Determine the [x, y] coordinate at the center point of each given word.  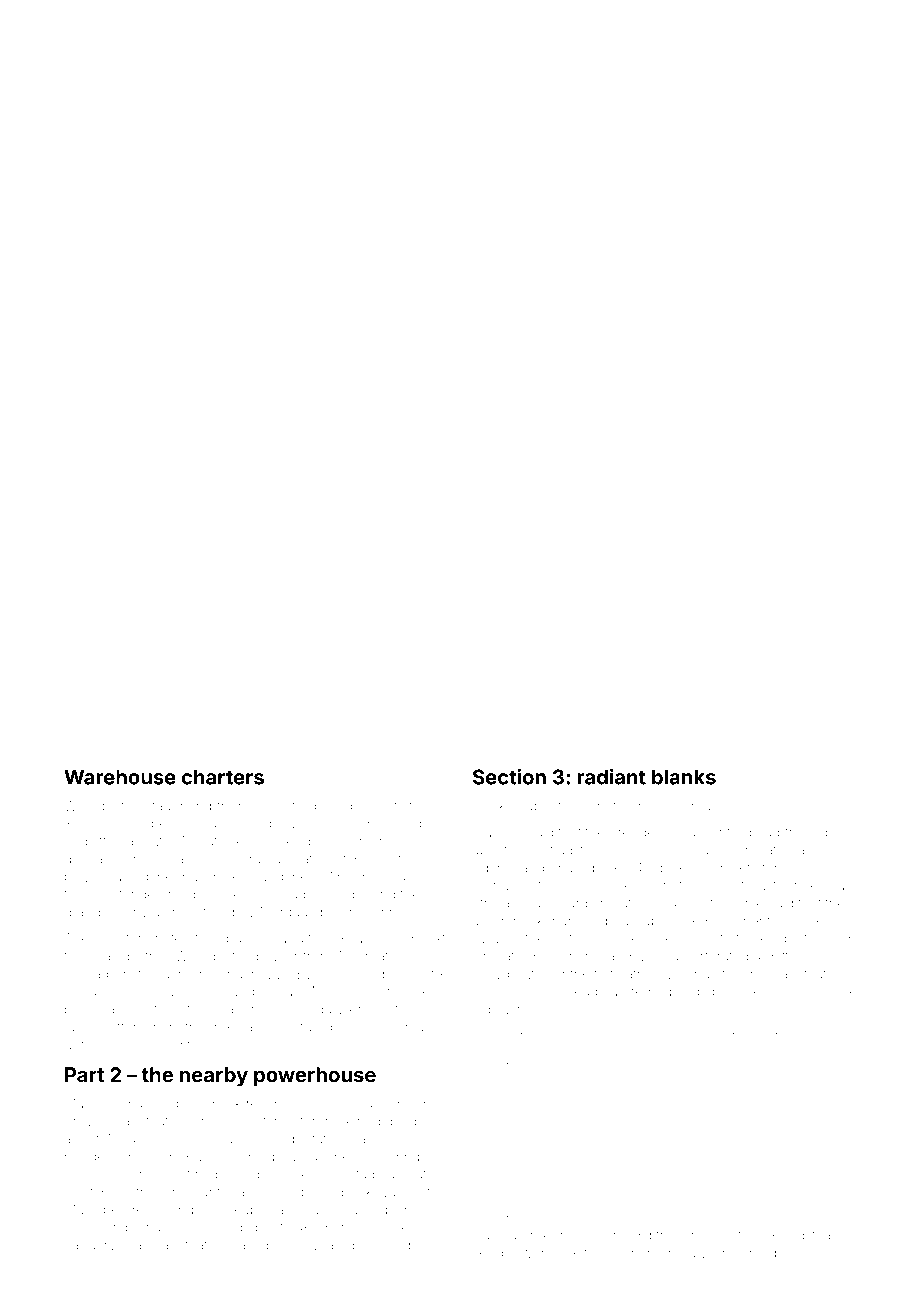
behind [374, 894]
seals [157, 1138]
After [122, 1026]
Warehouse [120, 777]
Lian [137, 1245]
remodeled [665, 991]
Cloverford [283, 805]
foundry [627, 1035]
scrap [252, 861]
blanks [684, 777]
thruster [765, 885]
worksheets [557, 1253]
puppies [528, 1050]
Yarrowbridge [713, 1035]
